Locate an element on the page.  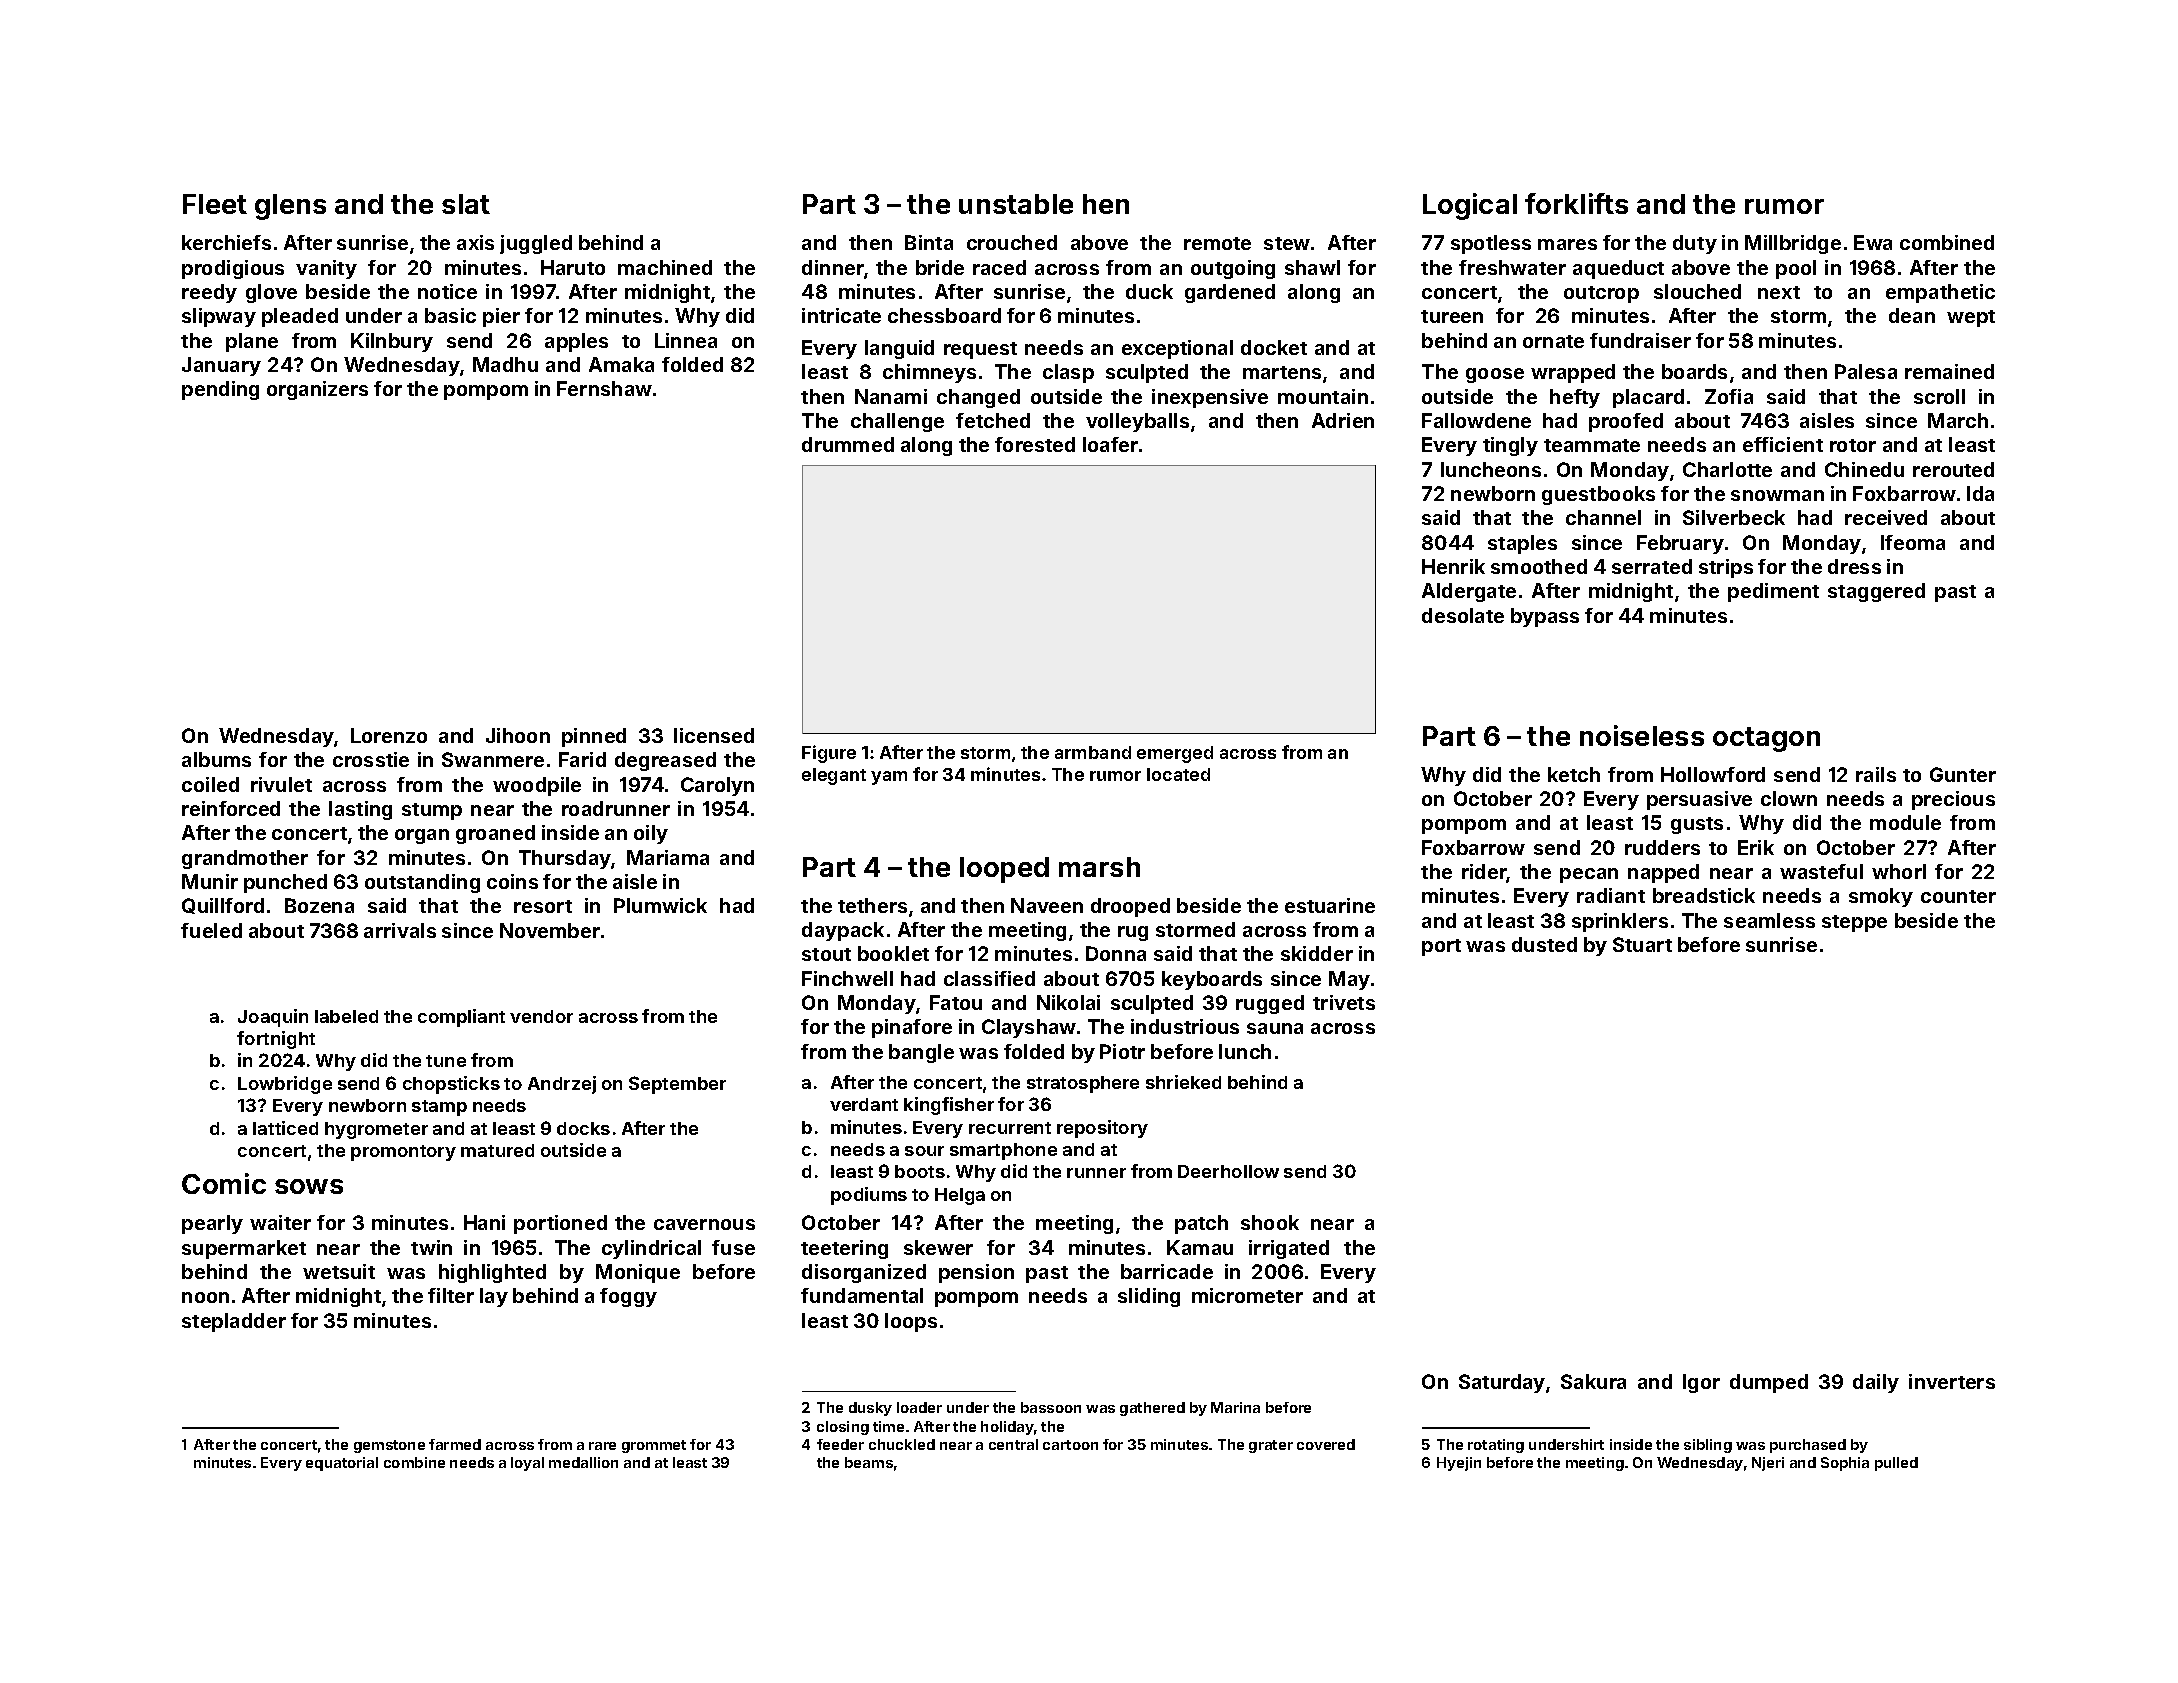
tingly is located at coordinates (1510, 446).
